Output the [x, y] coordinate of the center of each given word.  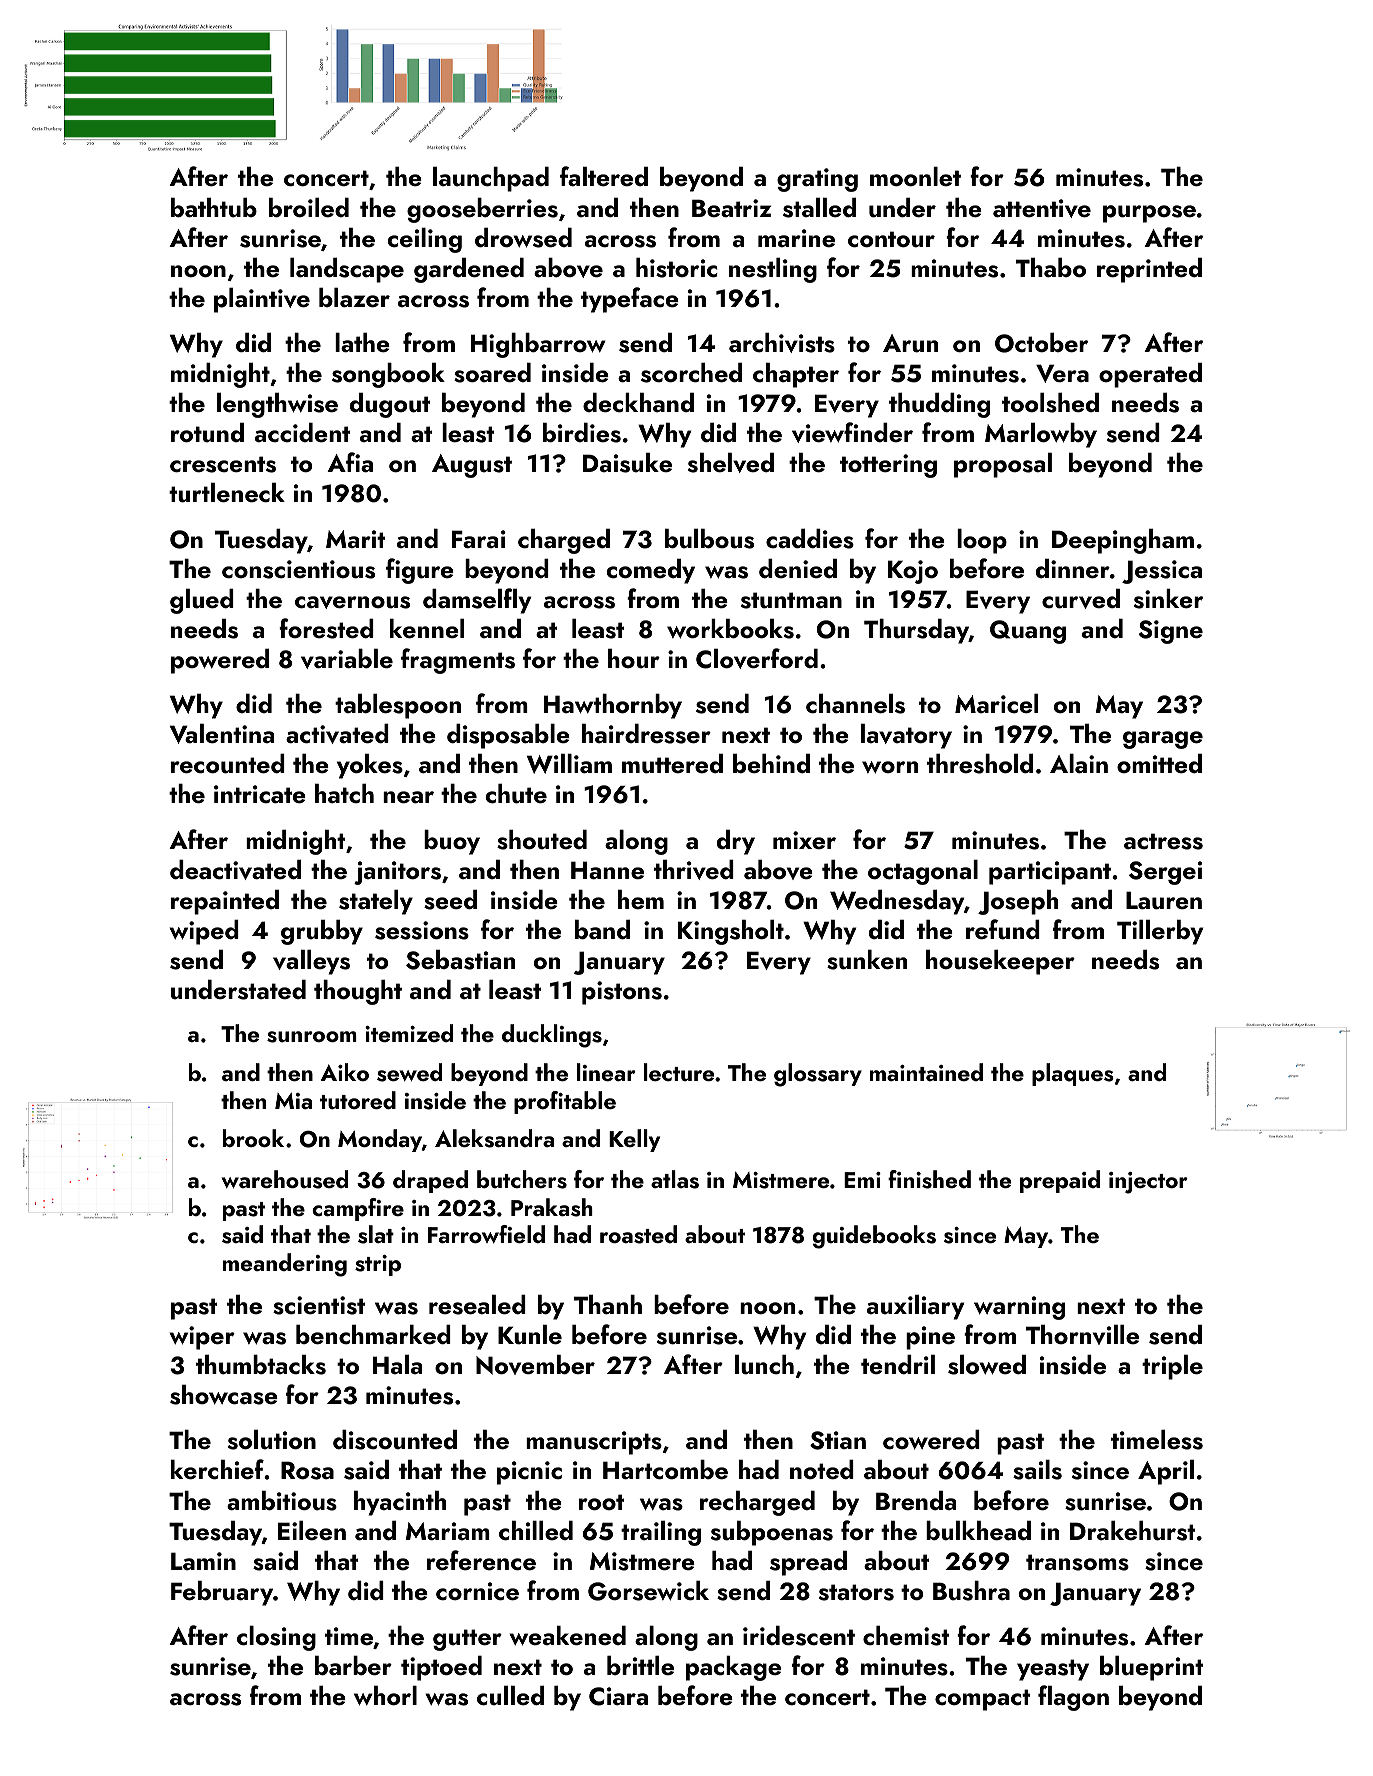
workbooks [730, 629]
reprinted [1149, 270]
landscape [347, 270]
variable [347, 659]
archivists [782, 343]
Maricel [996, 703]
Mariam [448, 1531]
